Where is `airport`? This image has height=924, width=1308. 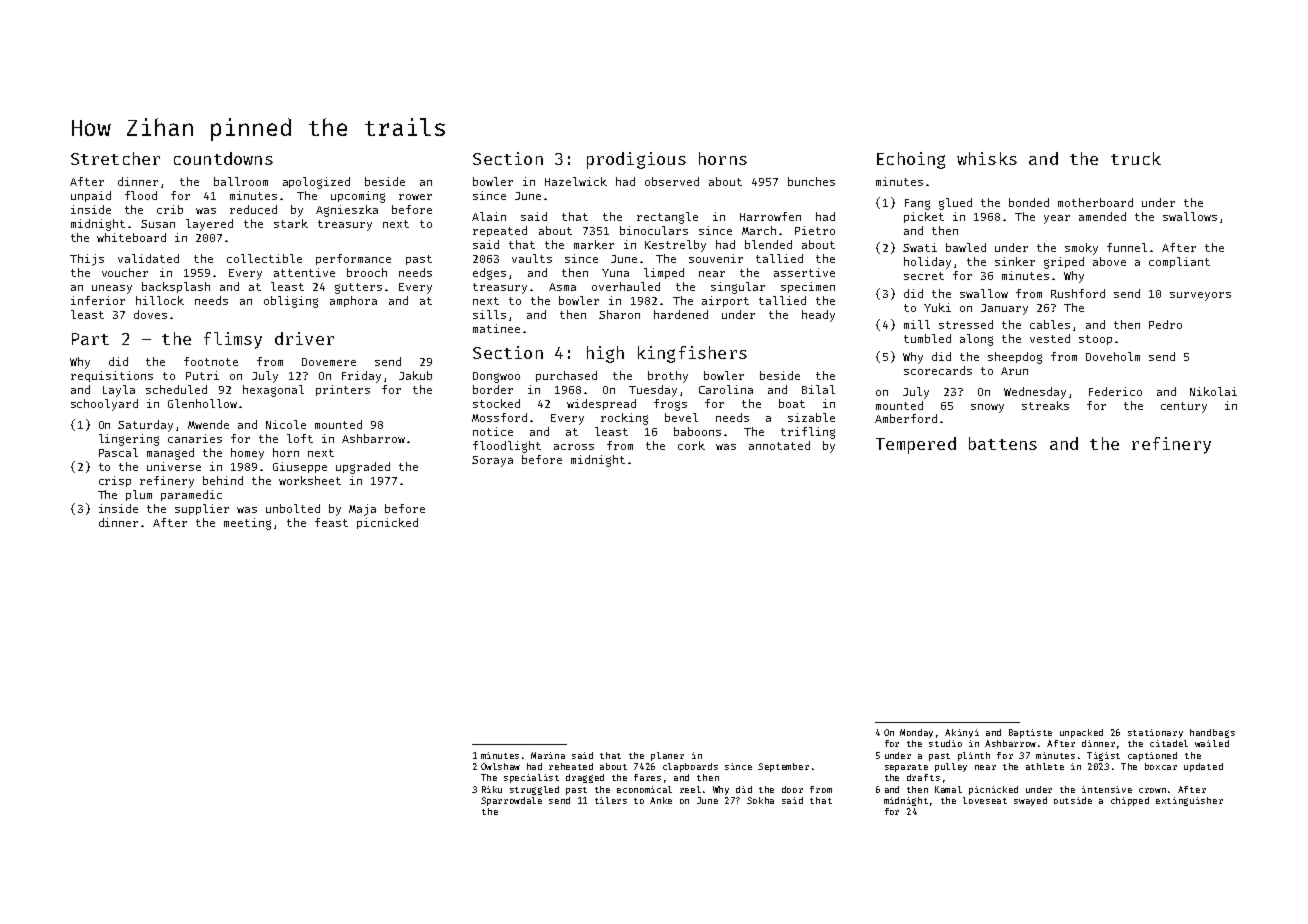 airport is located at coordinates (725, 301).
